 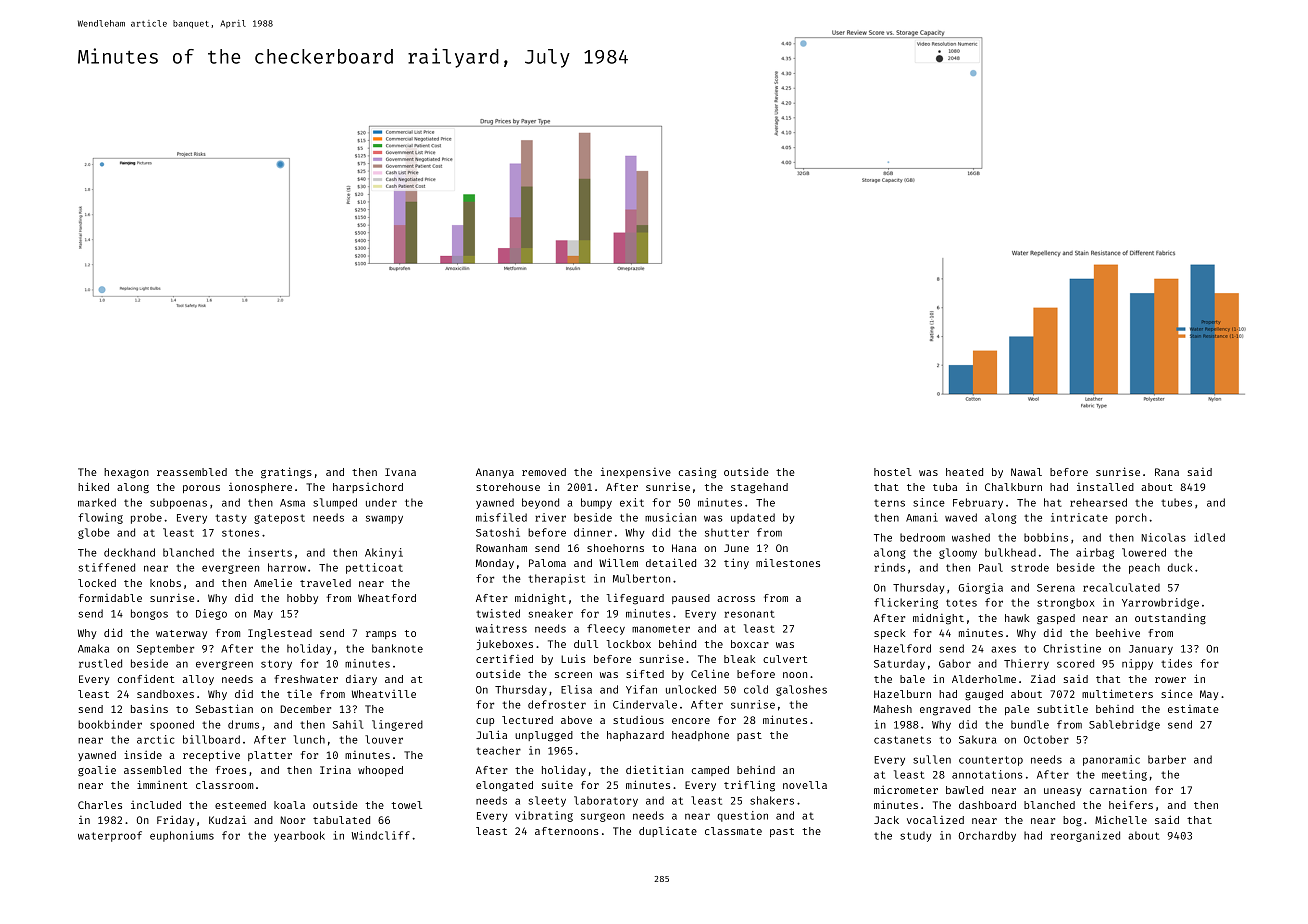 What do you see at coordinates (890, 567) in the document?
I see `rinds` at bounding box center [890, 567].
